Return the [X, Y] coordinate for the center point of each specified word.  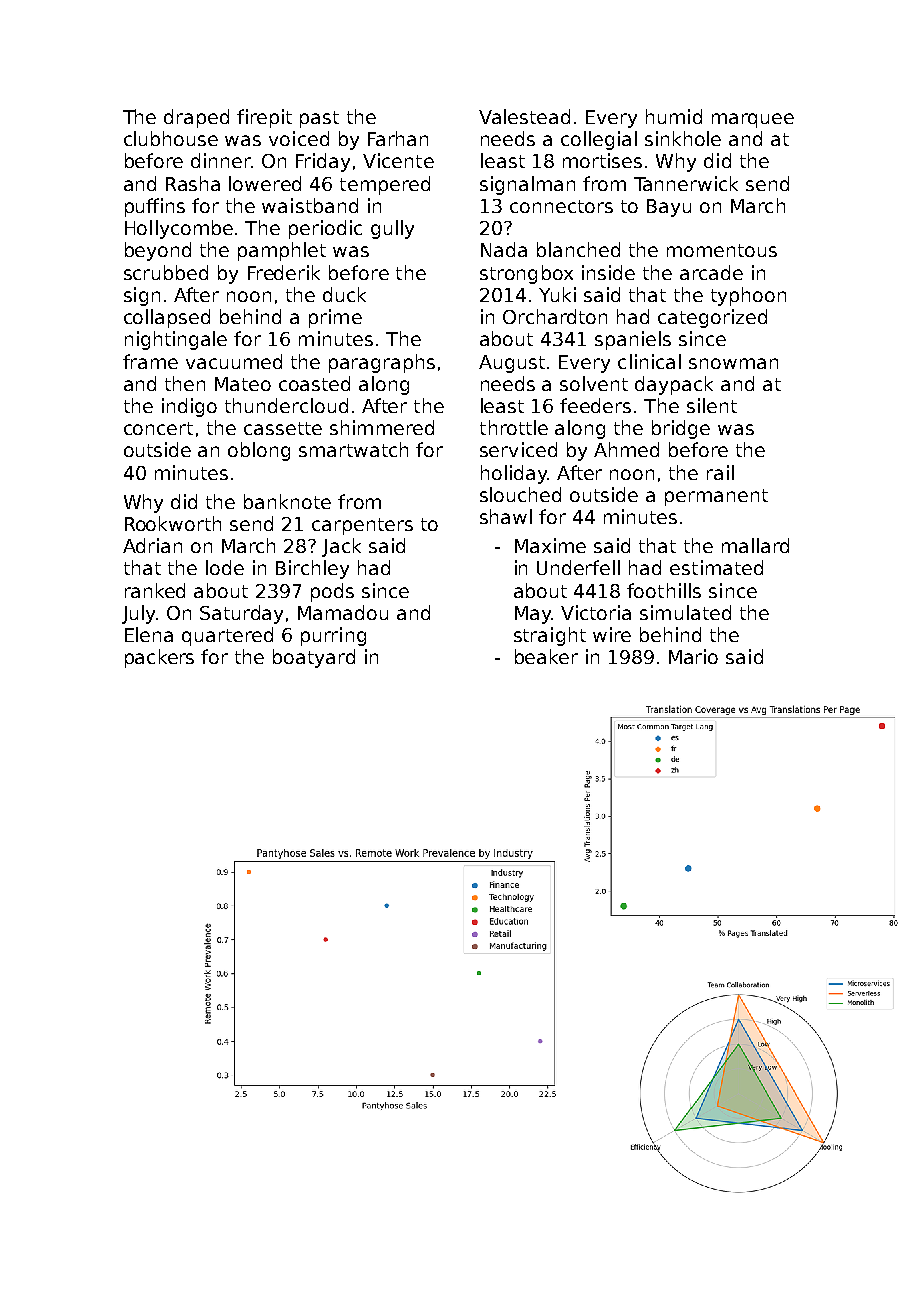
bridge [681, 429]
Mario [693, 656]
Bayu [669, 208]
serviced [518, 449]
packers [159, 658]
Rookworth [173, 523]
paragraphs [382, 363]
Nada [504, 249]
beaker [546, 656]
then [185, 383]
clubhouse [171, 138]
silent [712, 405]
